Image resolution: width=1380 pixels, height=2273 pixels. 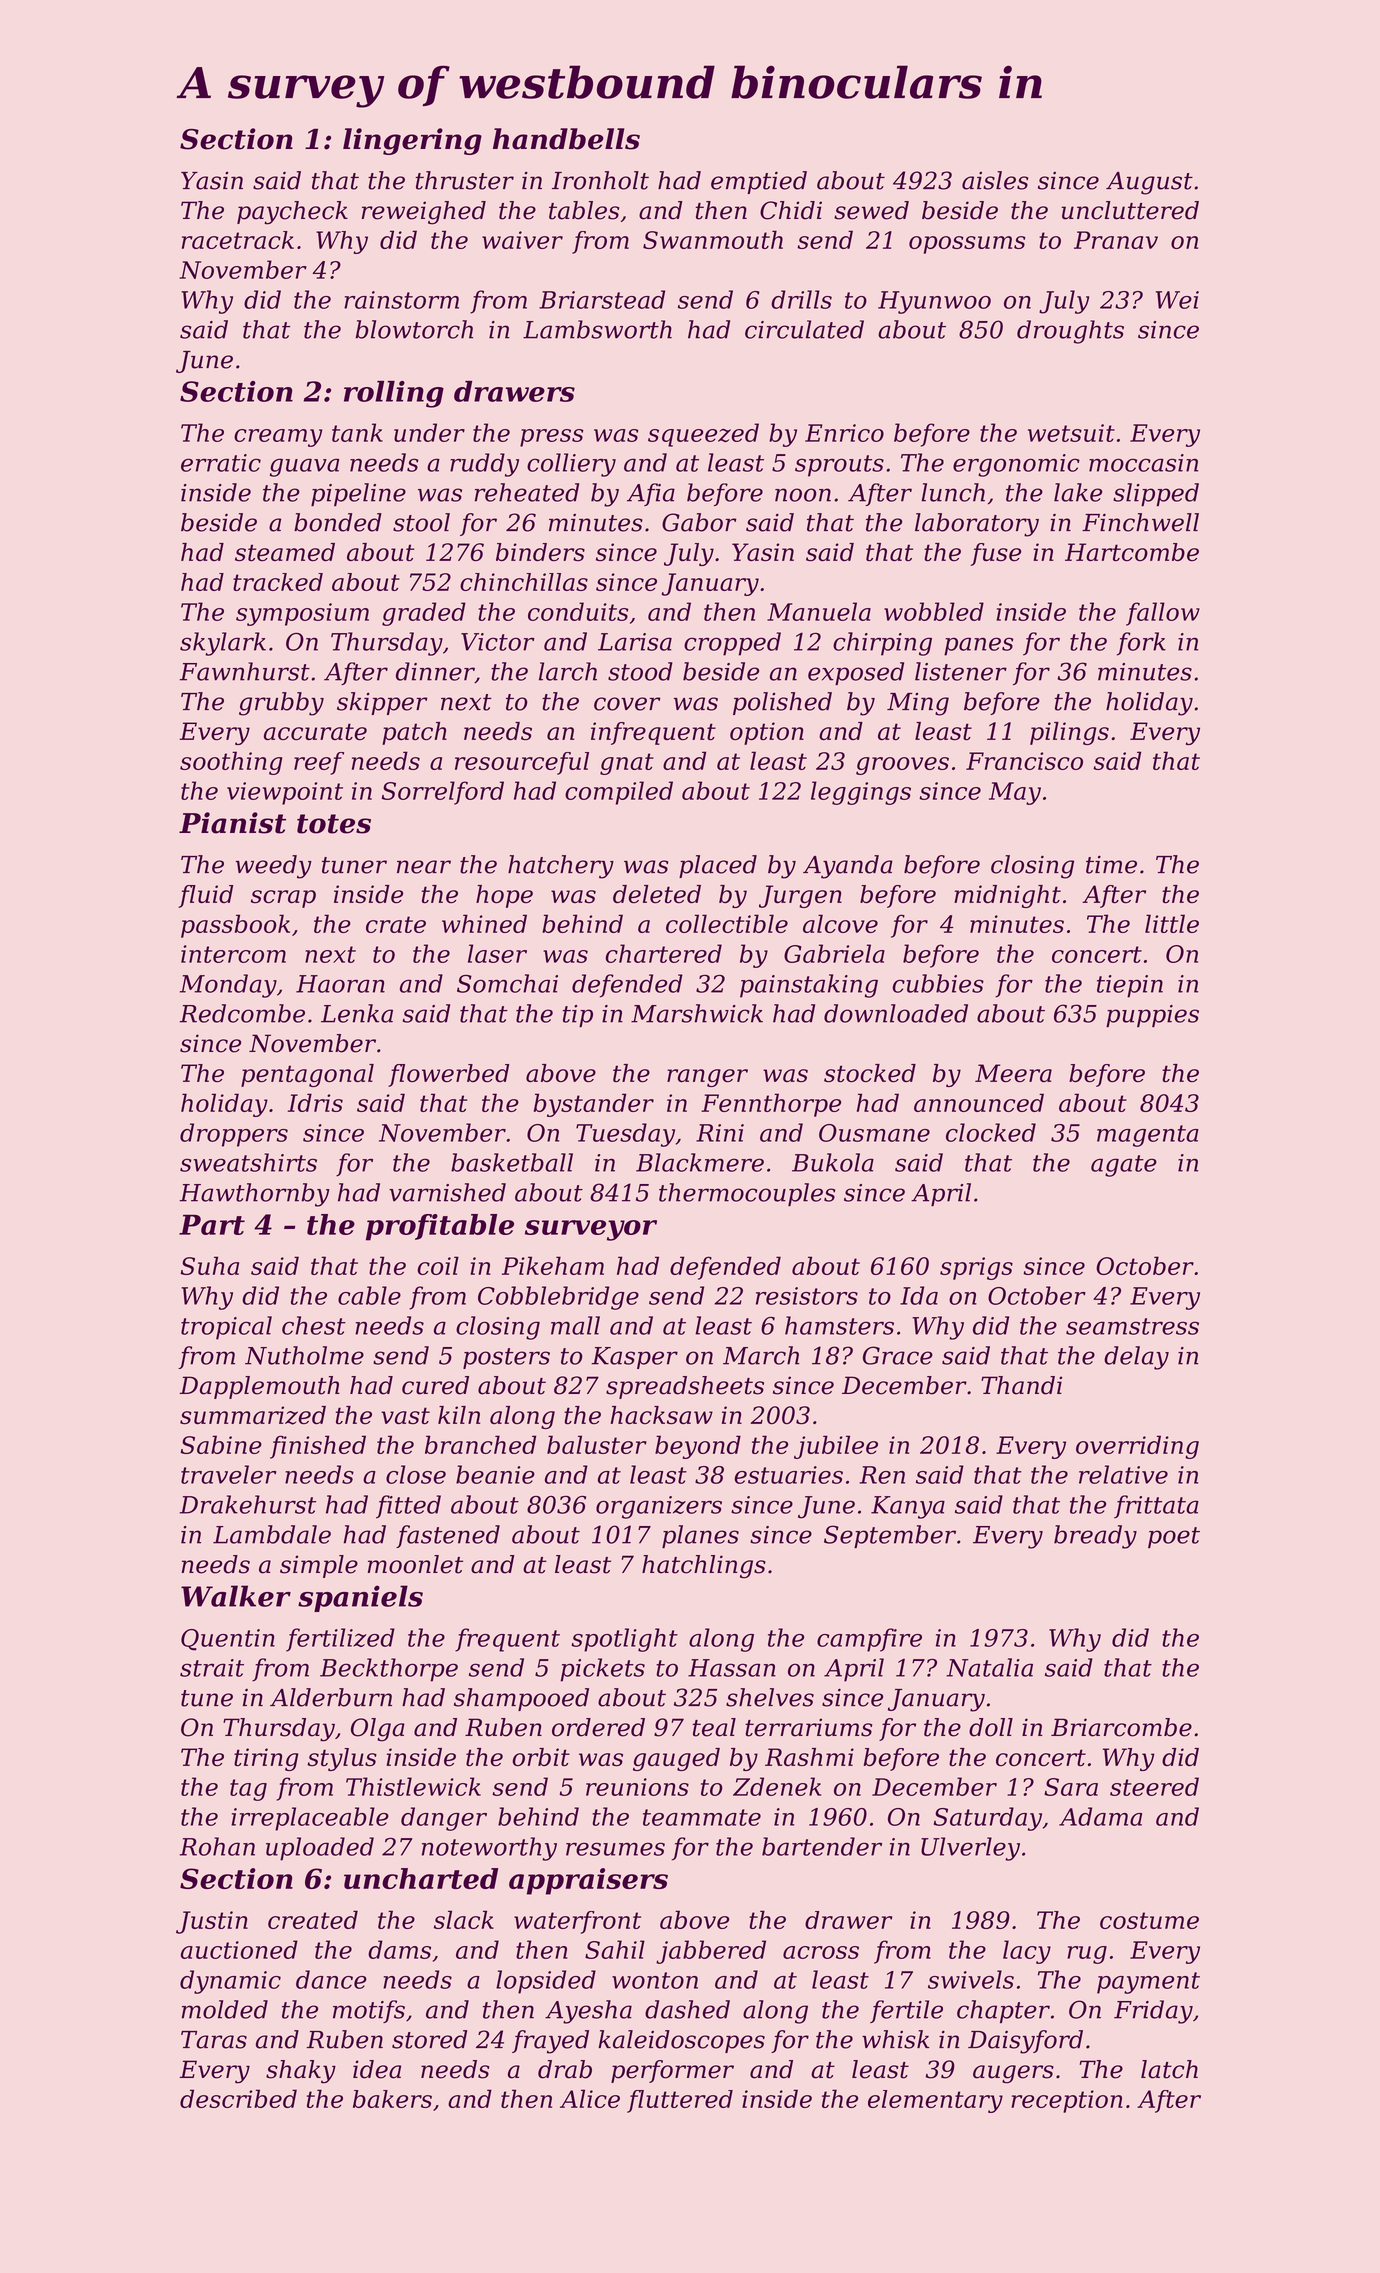 What do you see at coordinates (238, 2098) in the screenshot?
I see `described` at bounding box center [238, 2098].
